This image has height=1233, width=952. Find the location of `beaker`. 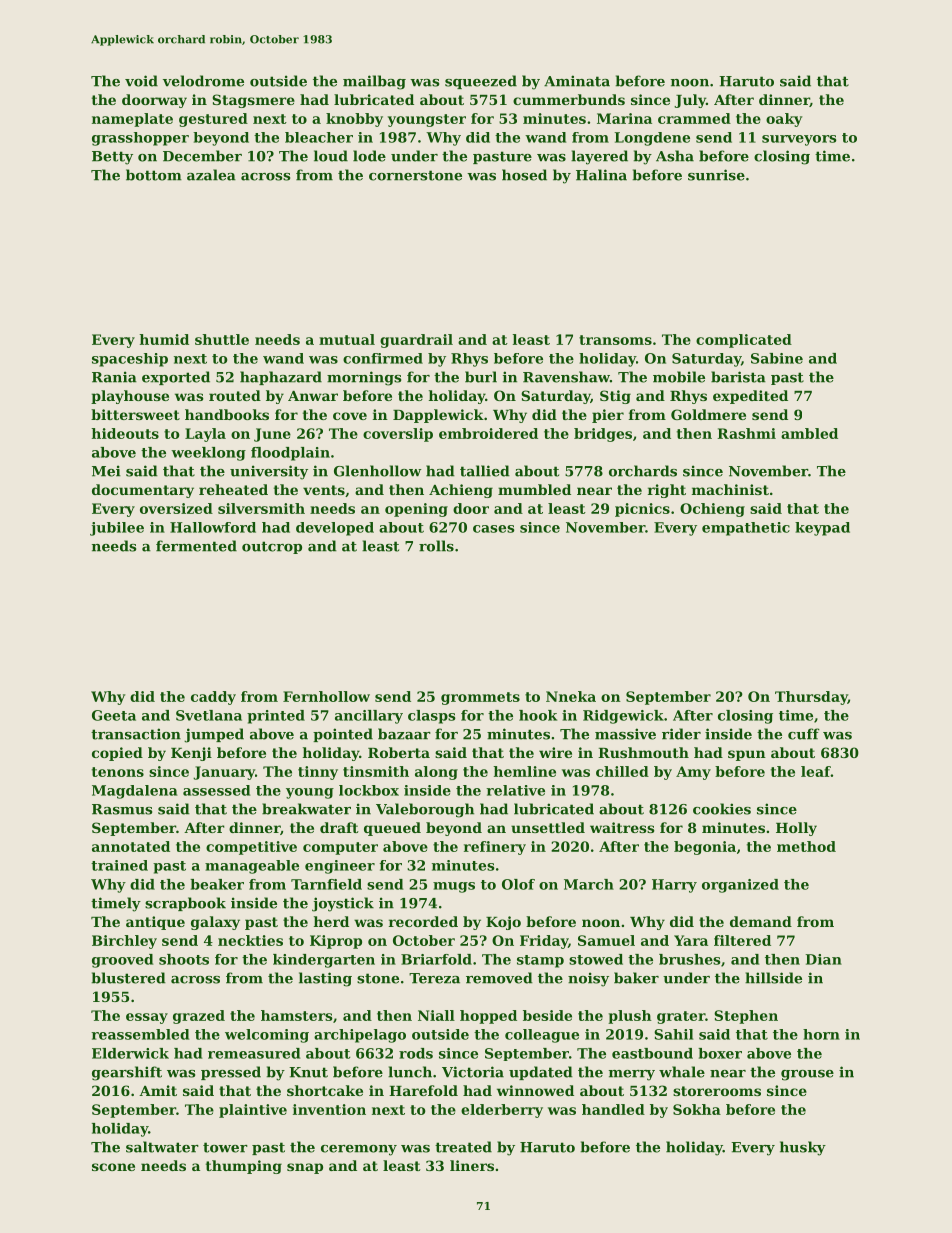

beaker is located at coordinates (217, 884).
